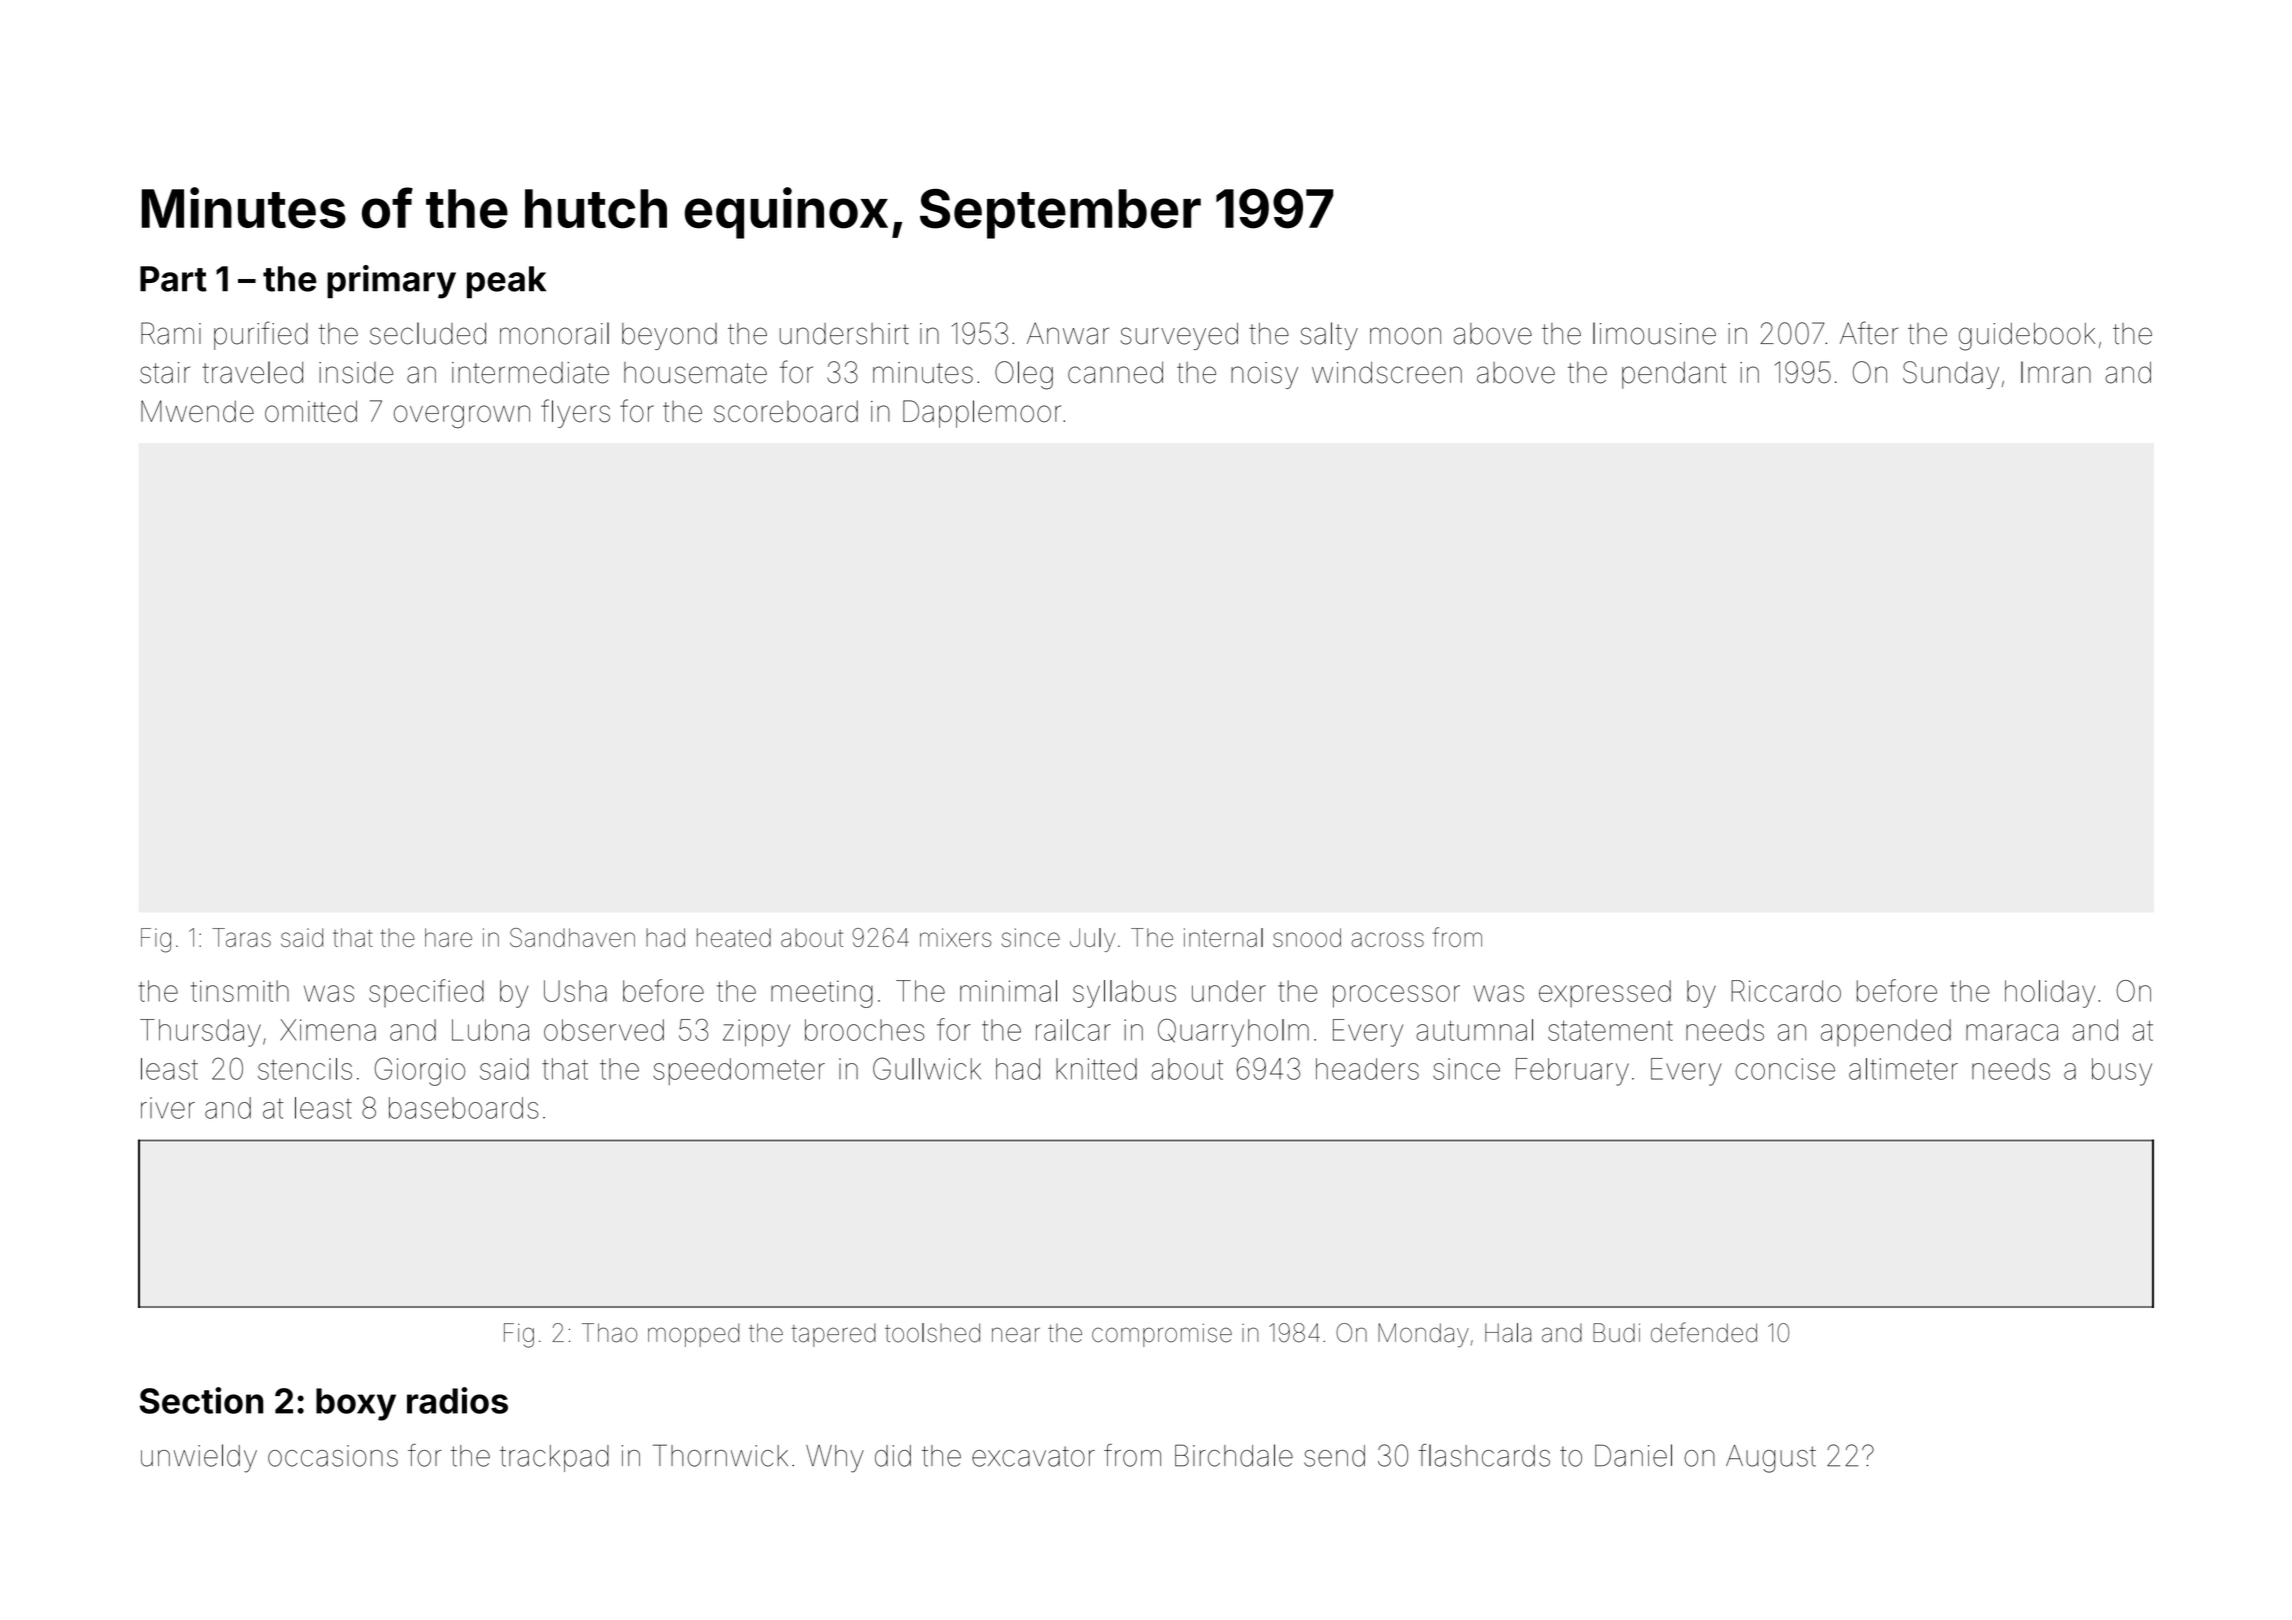 This screenshot has height=1620, width=2292. What do you see at coordinates (1704, 1332) in the screenshot?
I see `defended` at bounding box center [1704, 1332].
